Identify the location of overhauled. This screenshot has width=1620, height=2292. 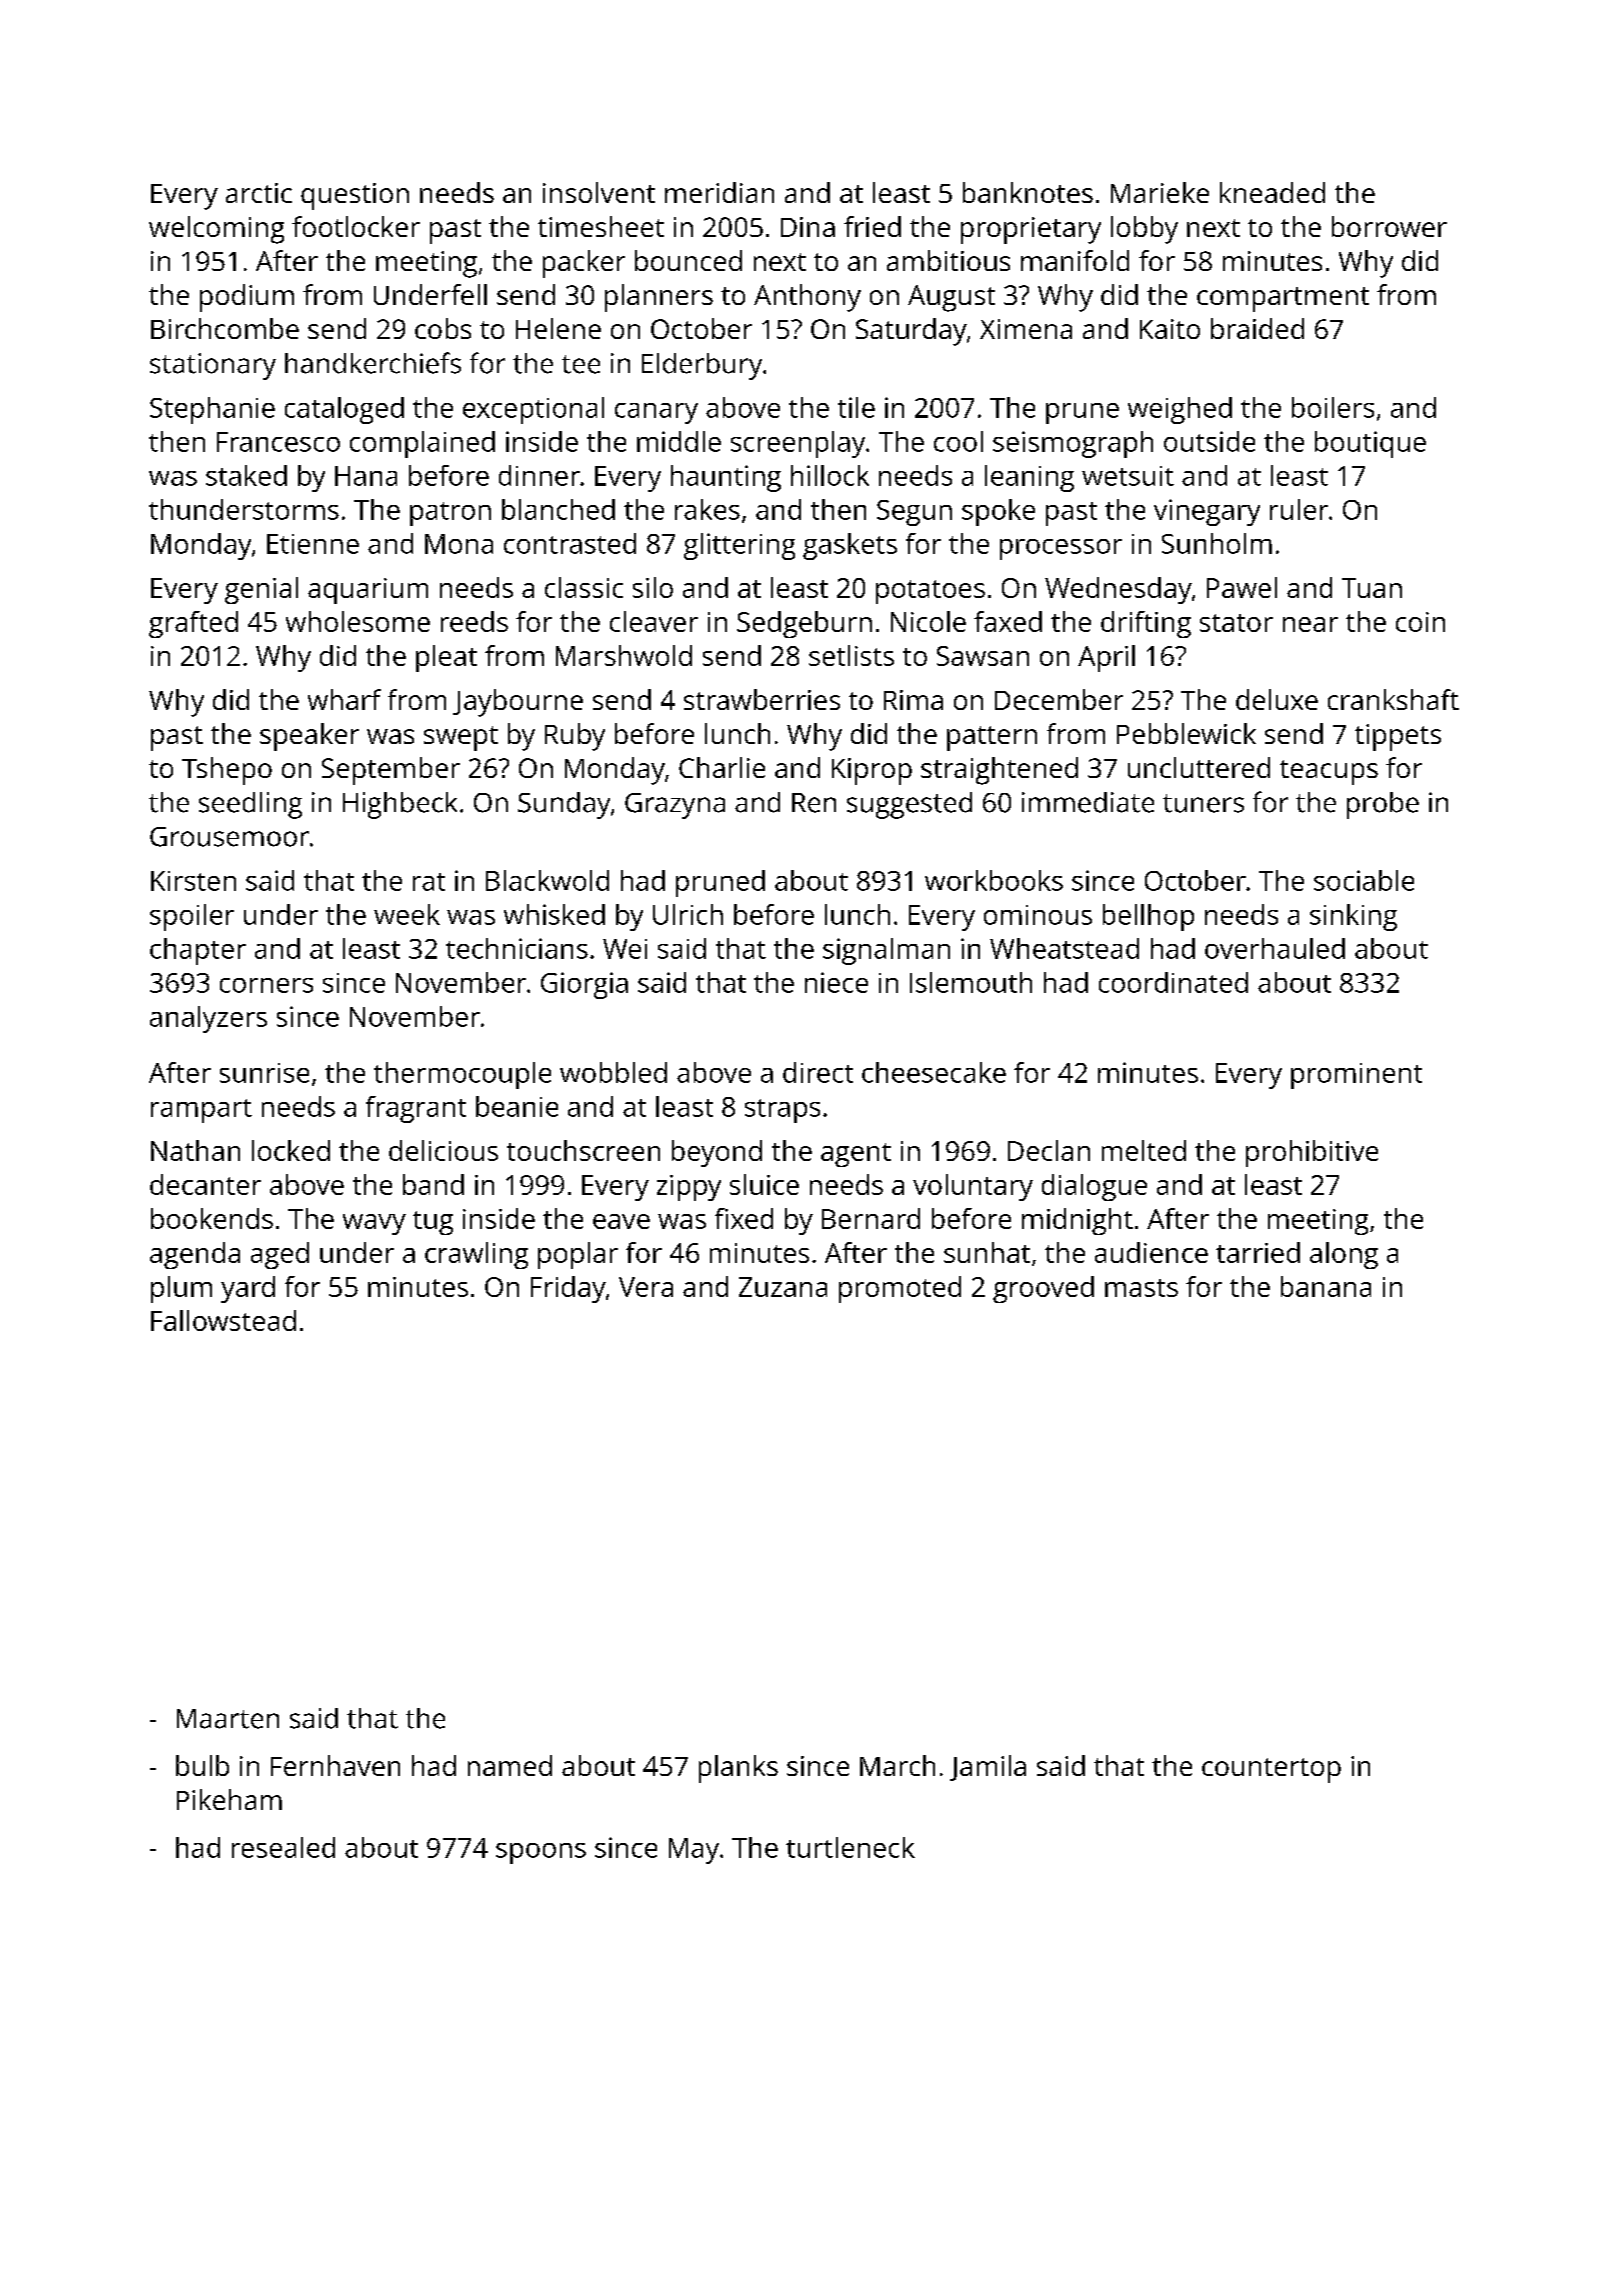
(1275, 948).
